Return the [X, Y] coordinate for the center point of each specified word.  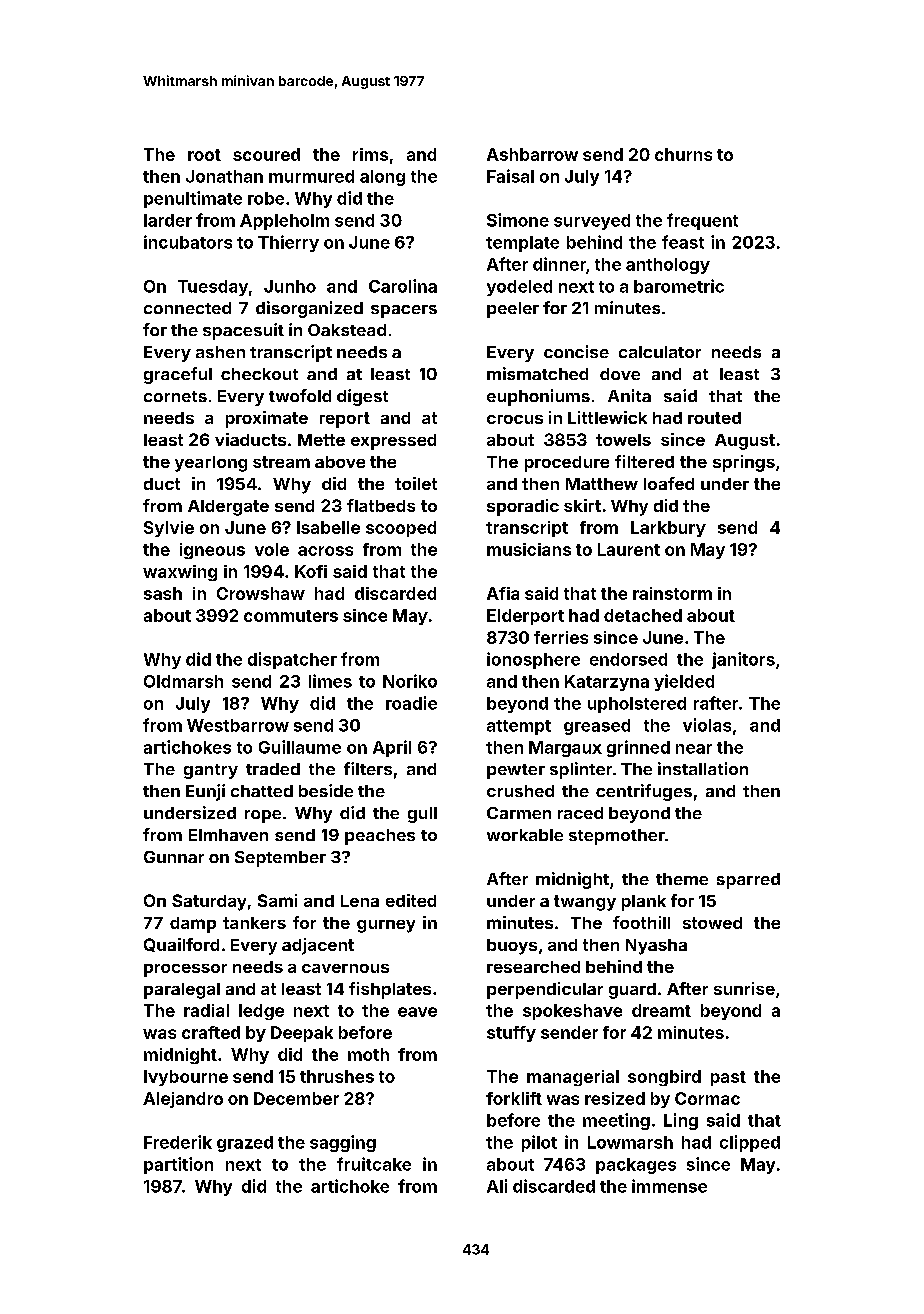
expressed [393, 442]
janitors [743, 660]
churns [683, 154]
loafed [669, 483]
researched [533, 967]
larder [168, 220]
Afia [503, 593]
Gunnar [174, 857]
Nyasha [656, 947]
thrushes [337, 1076]
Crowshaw [261, 593]
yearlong [211, 464]
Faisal [510, 176]
